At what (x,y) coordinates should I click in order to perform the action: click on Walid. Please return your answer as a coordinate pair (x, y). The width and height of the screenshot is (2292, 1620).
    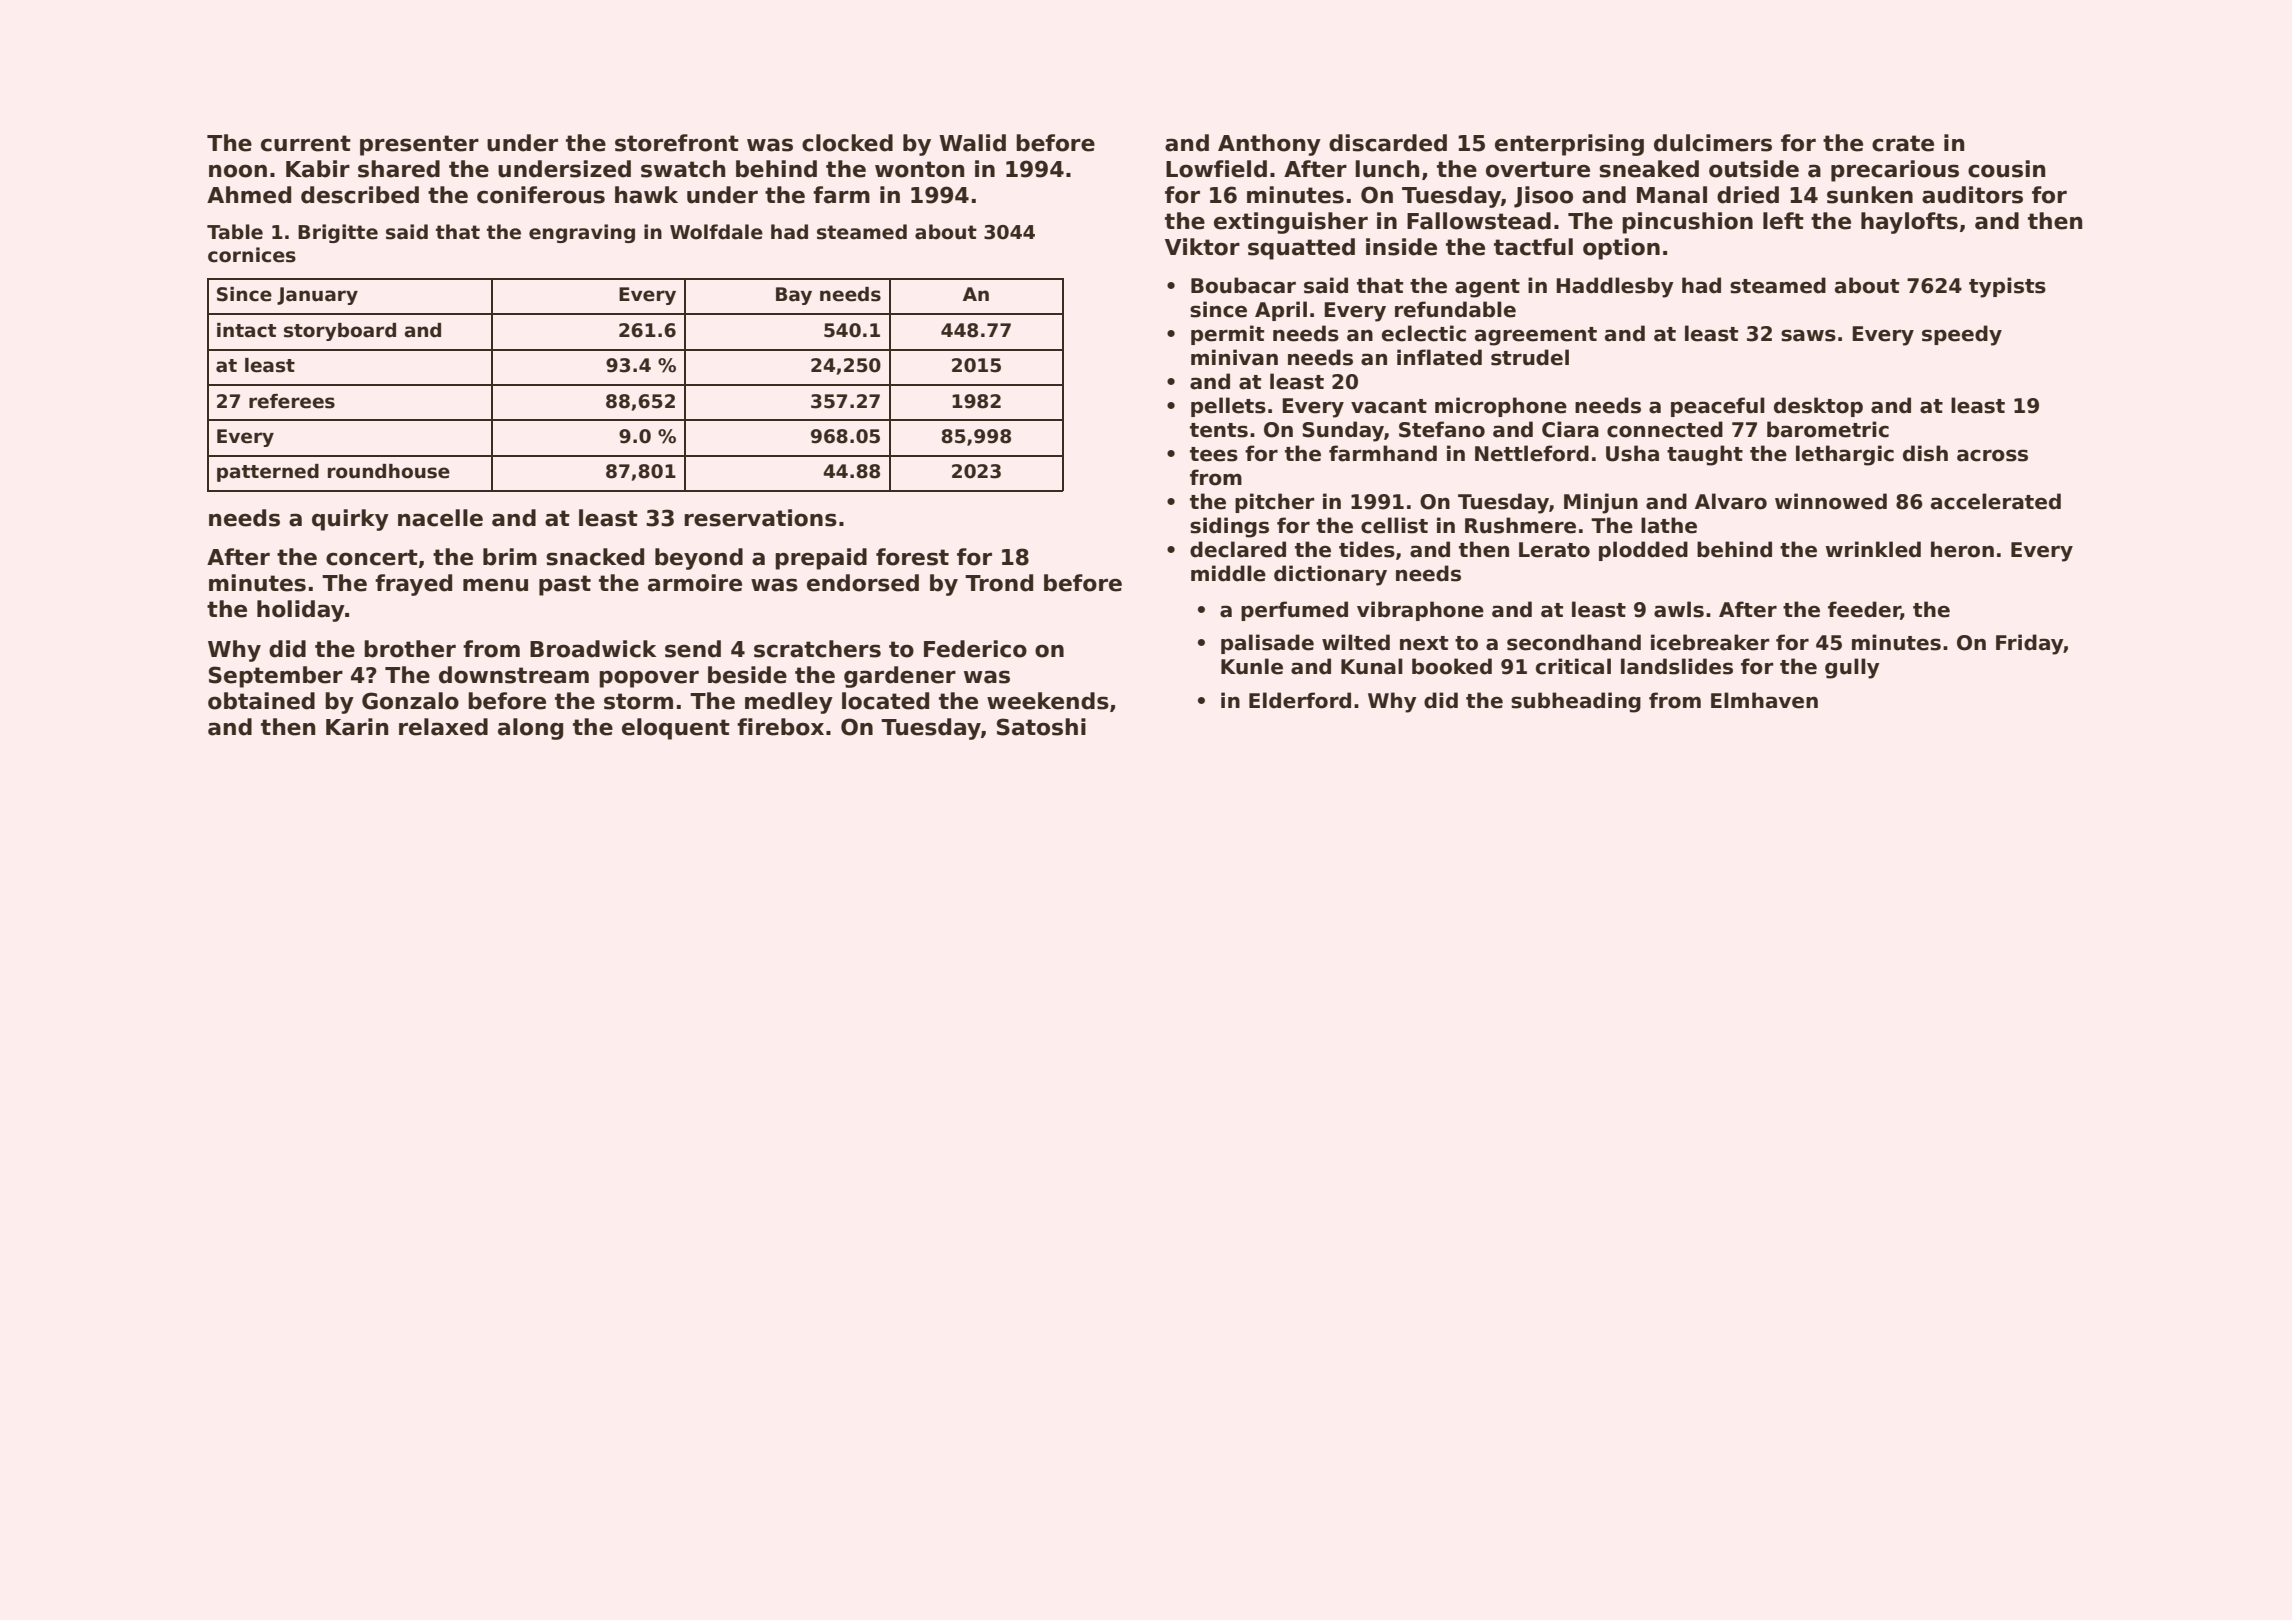
    Looking at the image, I should click on (972, 143).
